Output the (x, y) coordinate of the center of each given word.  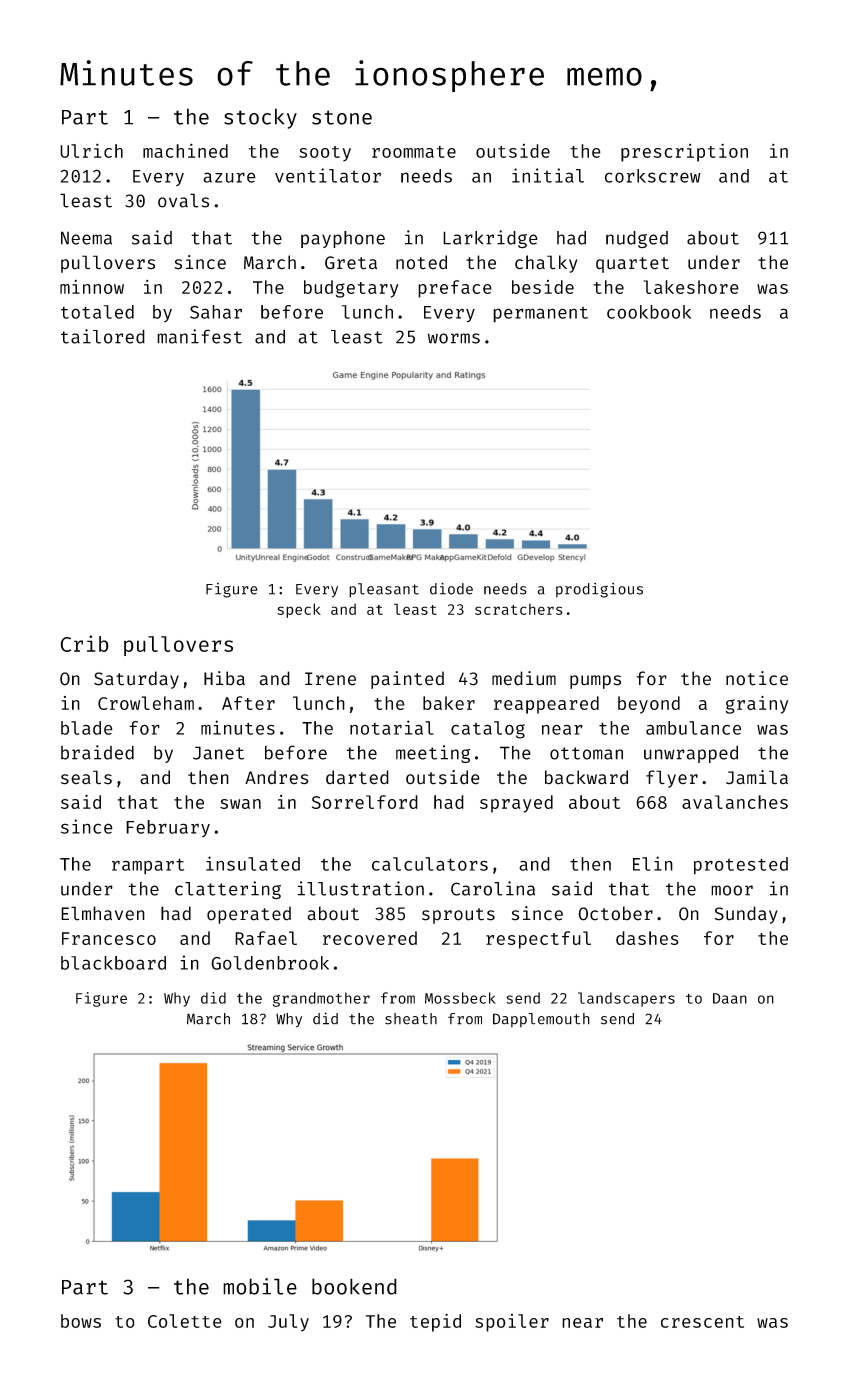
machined (185, 150)
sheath (411, 1019)
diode (451, 588)
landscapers (626, 999)
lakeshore (691, 287)
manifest (199, 336)
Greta (351, 263)
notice (757, 678)
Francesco (109, 938)
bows (81, 1321)
